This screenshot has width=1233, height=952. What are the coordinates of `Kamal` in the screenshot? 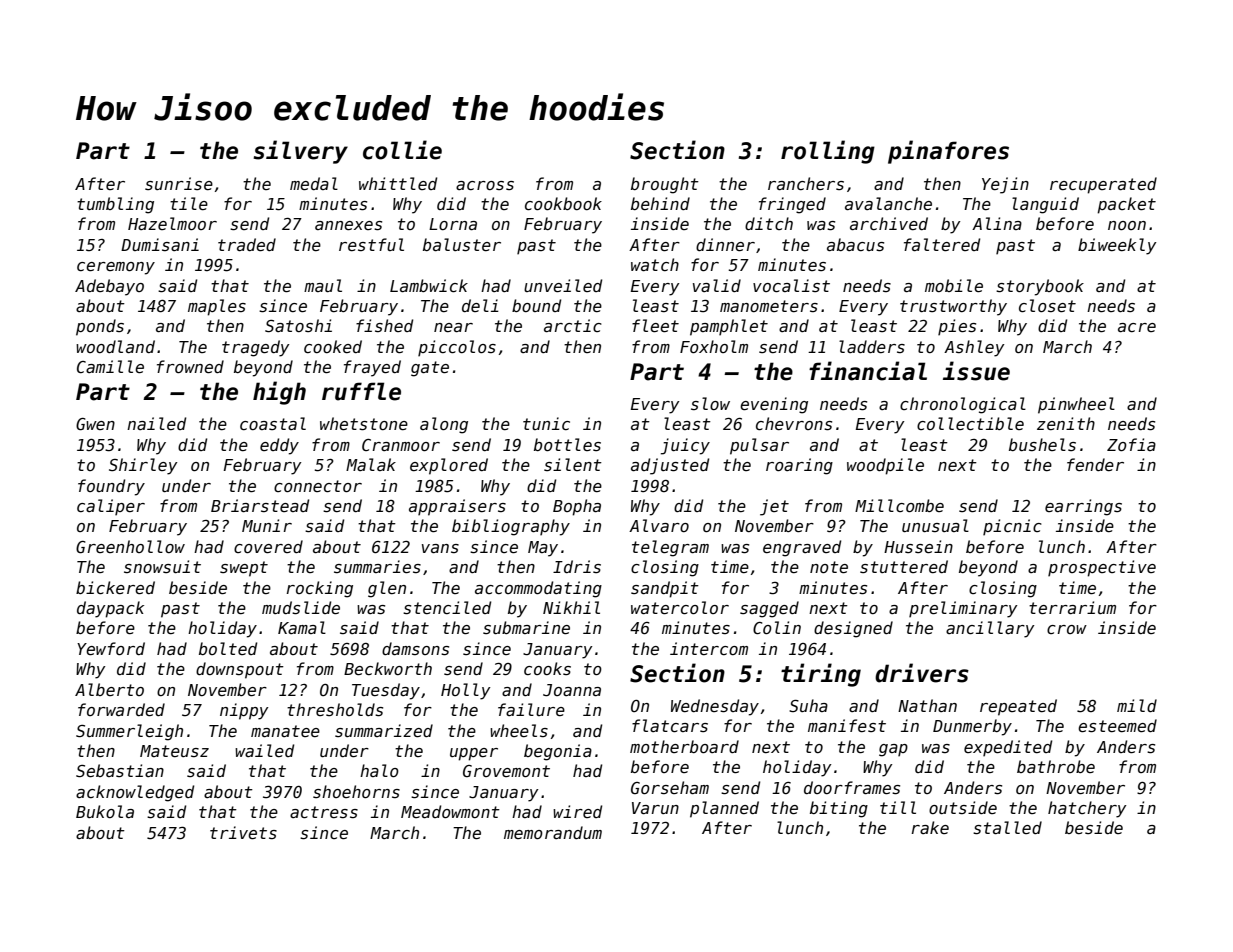 It's located at (302, 627).
